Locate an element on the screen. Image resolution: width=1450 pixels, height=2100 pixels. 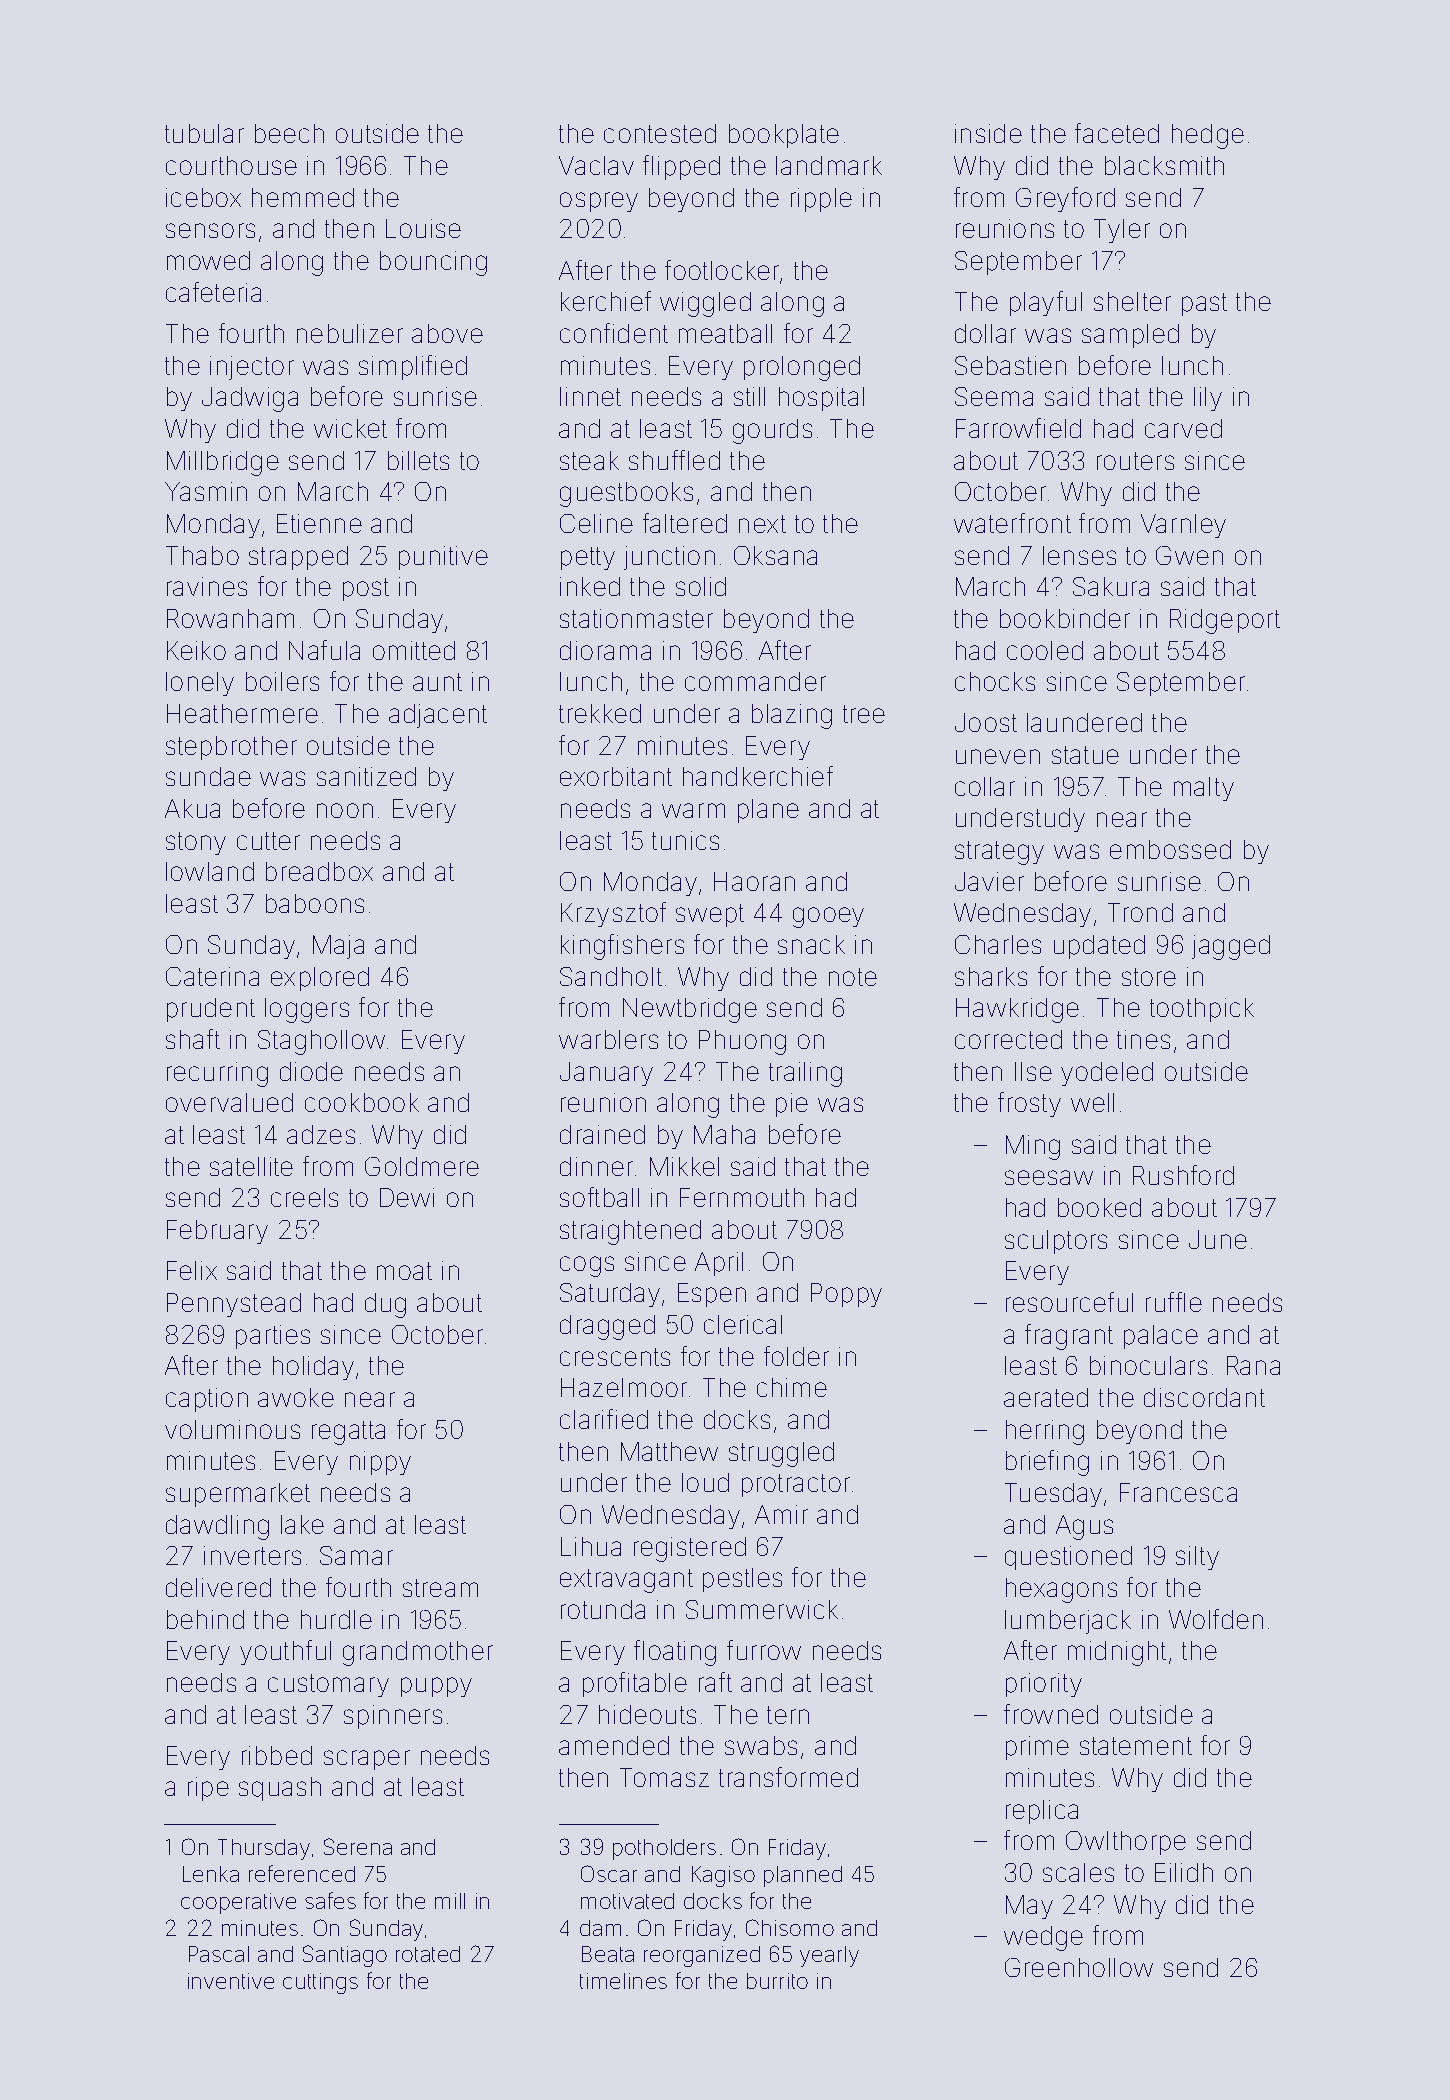
hospital is located at coordinates (821, 399).
